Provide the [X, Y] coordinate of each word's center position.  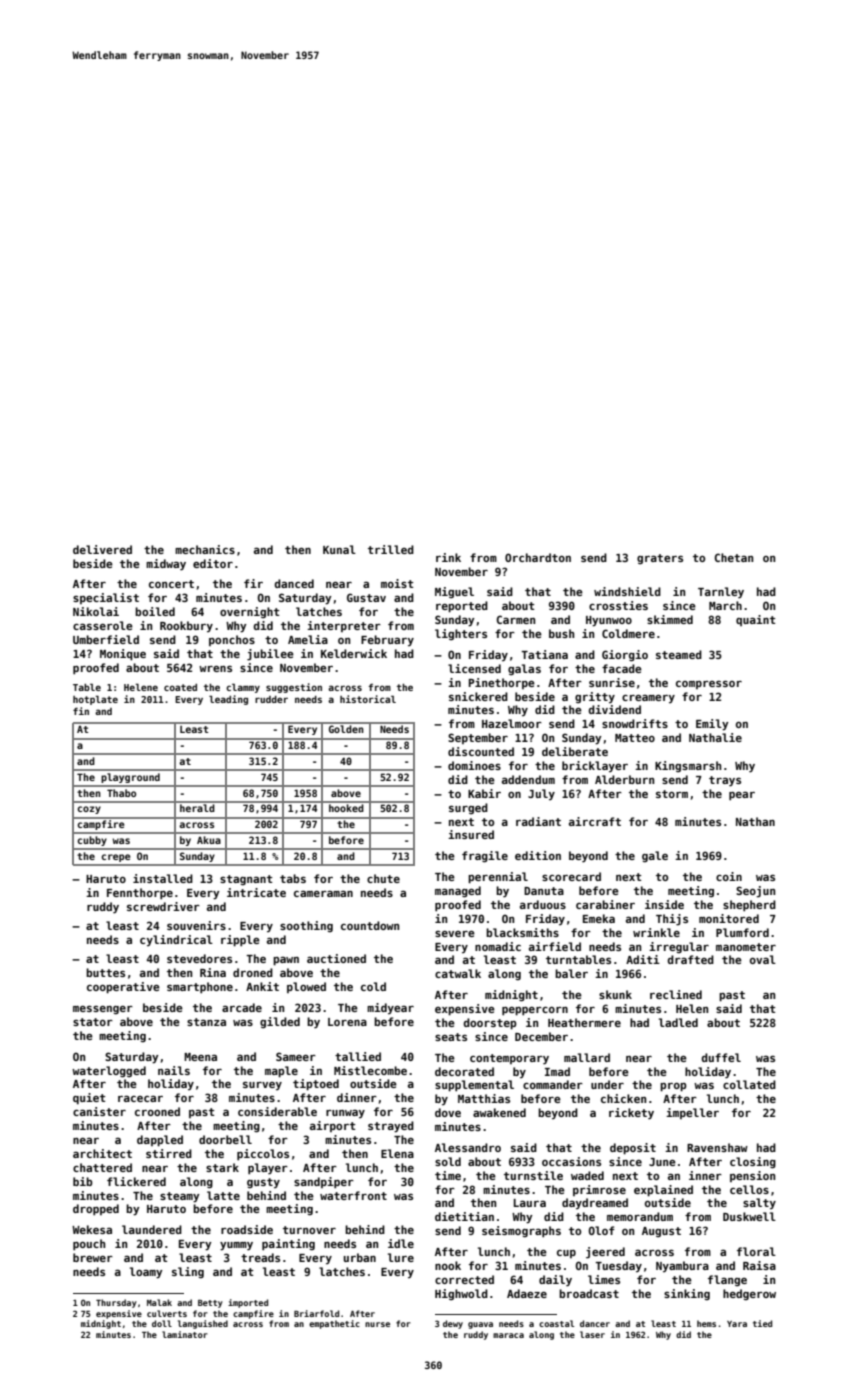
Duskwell [749, 1216]
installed [163, 878]
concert [171, 584]
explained [663, 1191]
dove [448, 1112]
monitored [729, 918]
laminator [185, 1334]
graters [660, 559]
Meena [200, 1057]
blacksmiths [522, 932]
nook [448, 1265]
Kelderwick [354, 653]
